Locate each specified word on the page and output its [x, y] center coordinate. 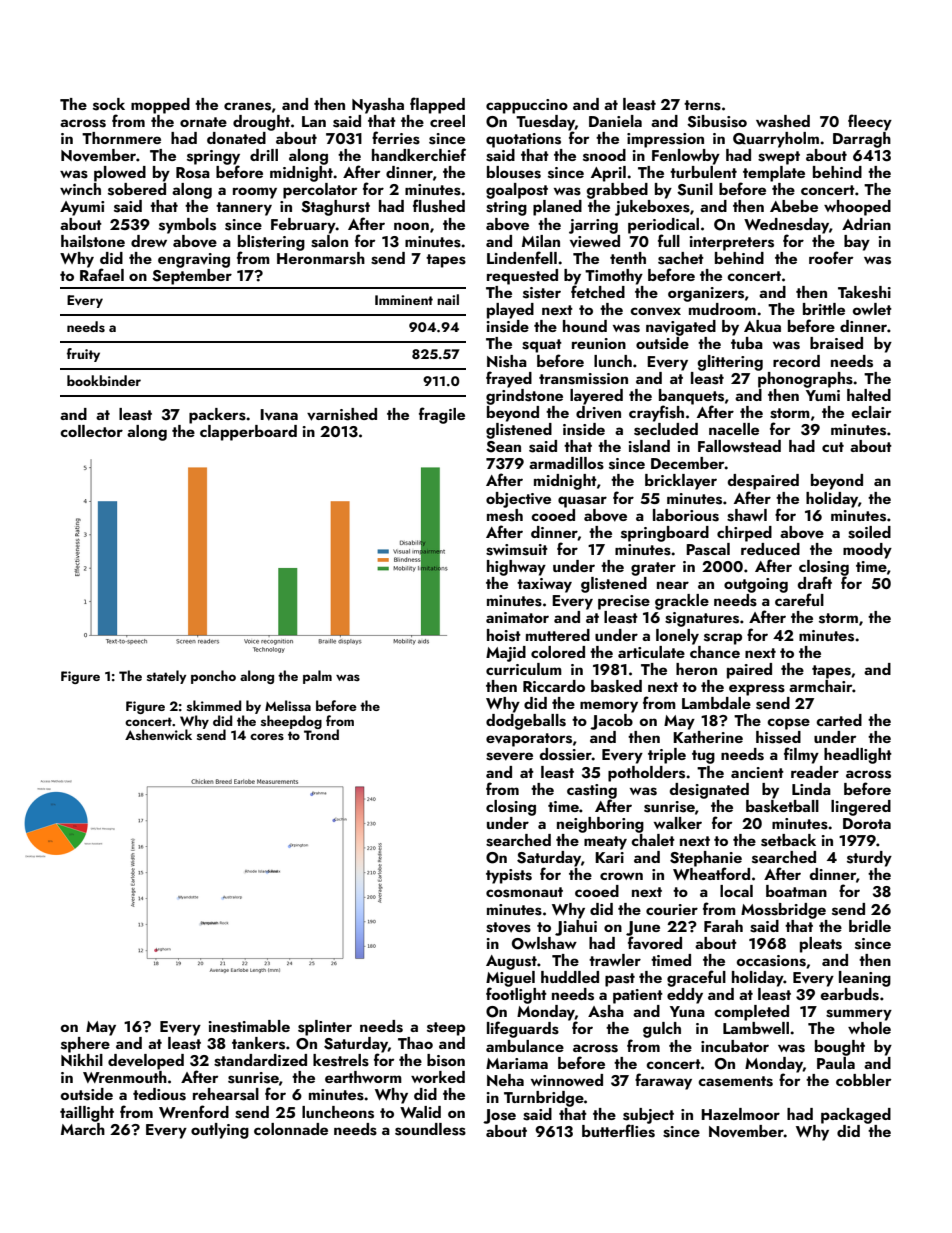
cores [267, 736]
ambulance [525, 1046]
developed [146, 1062]
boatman [796, 891]
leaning [865, 979]
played [510, 311]
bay [857, 243]
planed [557, 208]
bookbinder [104, 380]
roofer [831, 257]
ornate [203, 122]
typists [509, 876]
